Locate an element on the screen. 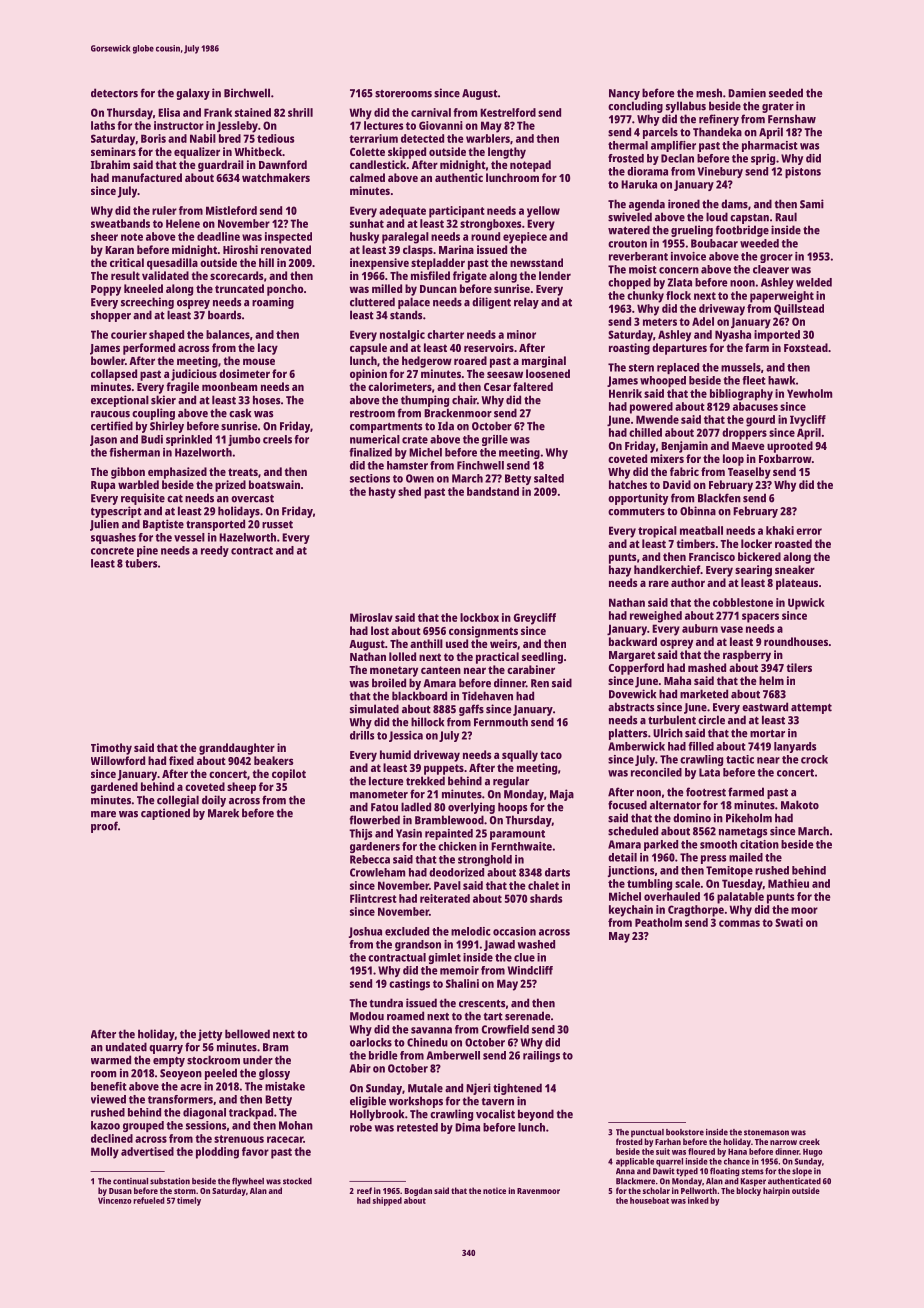 This screenshot has height=1308, width=924. timely is located at coordinates (189, 1201).
